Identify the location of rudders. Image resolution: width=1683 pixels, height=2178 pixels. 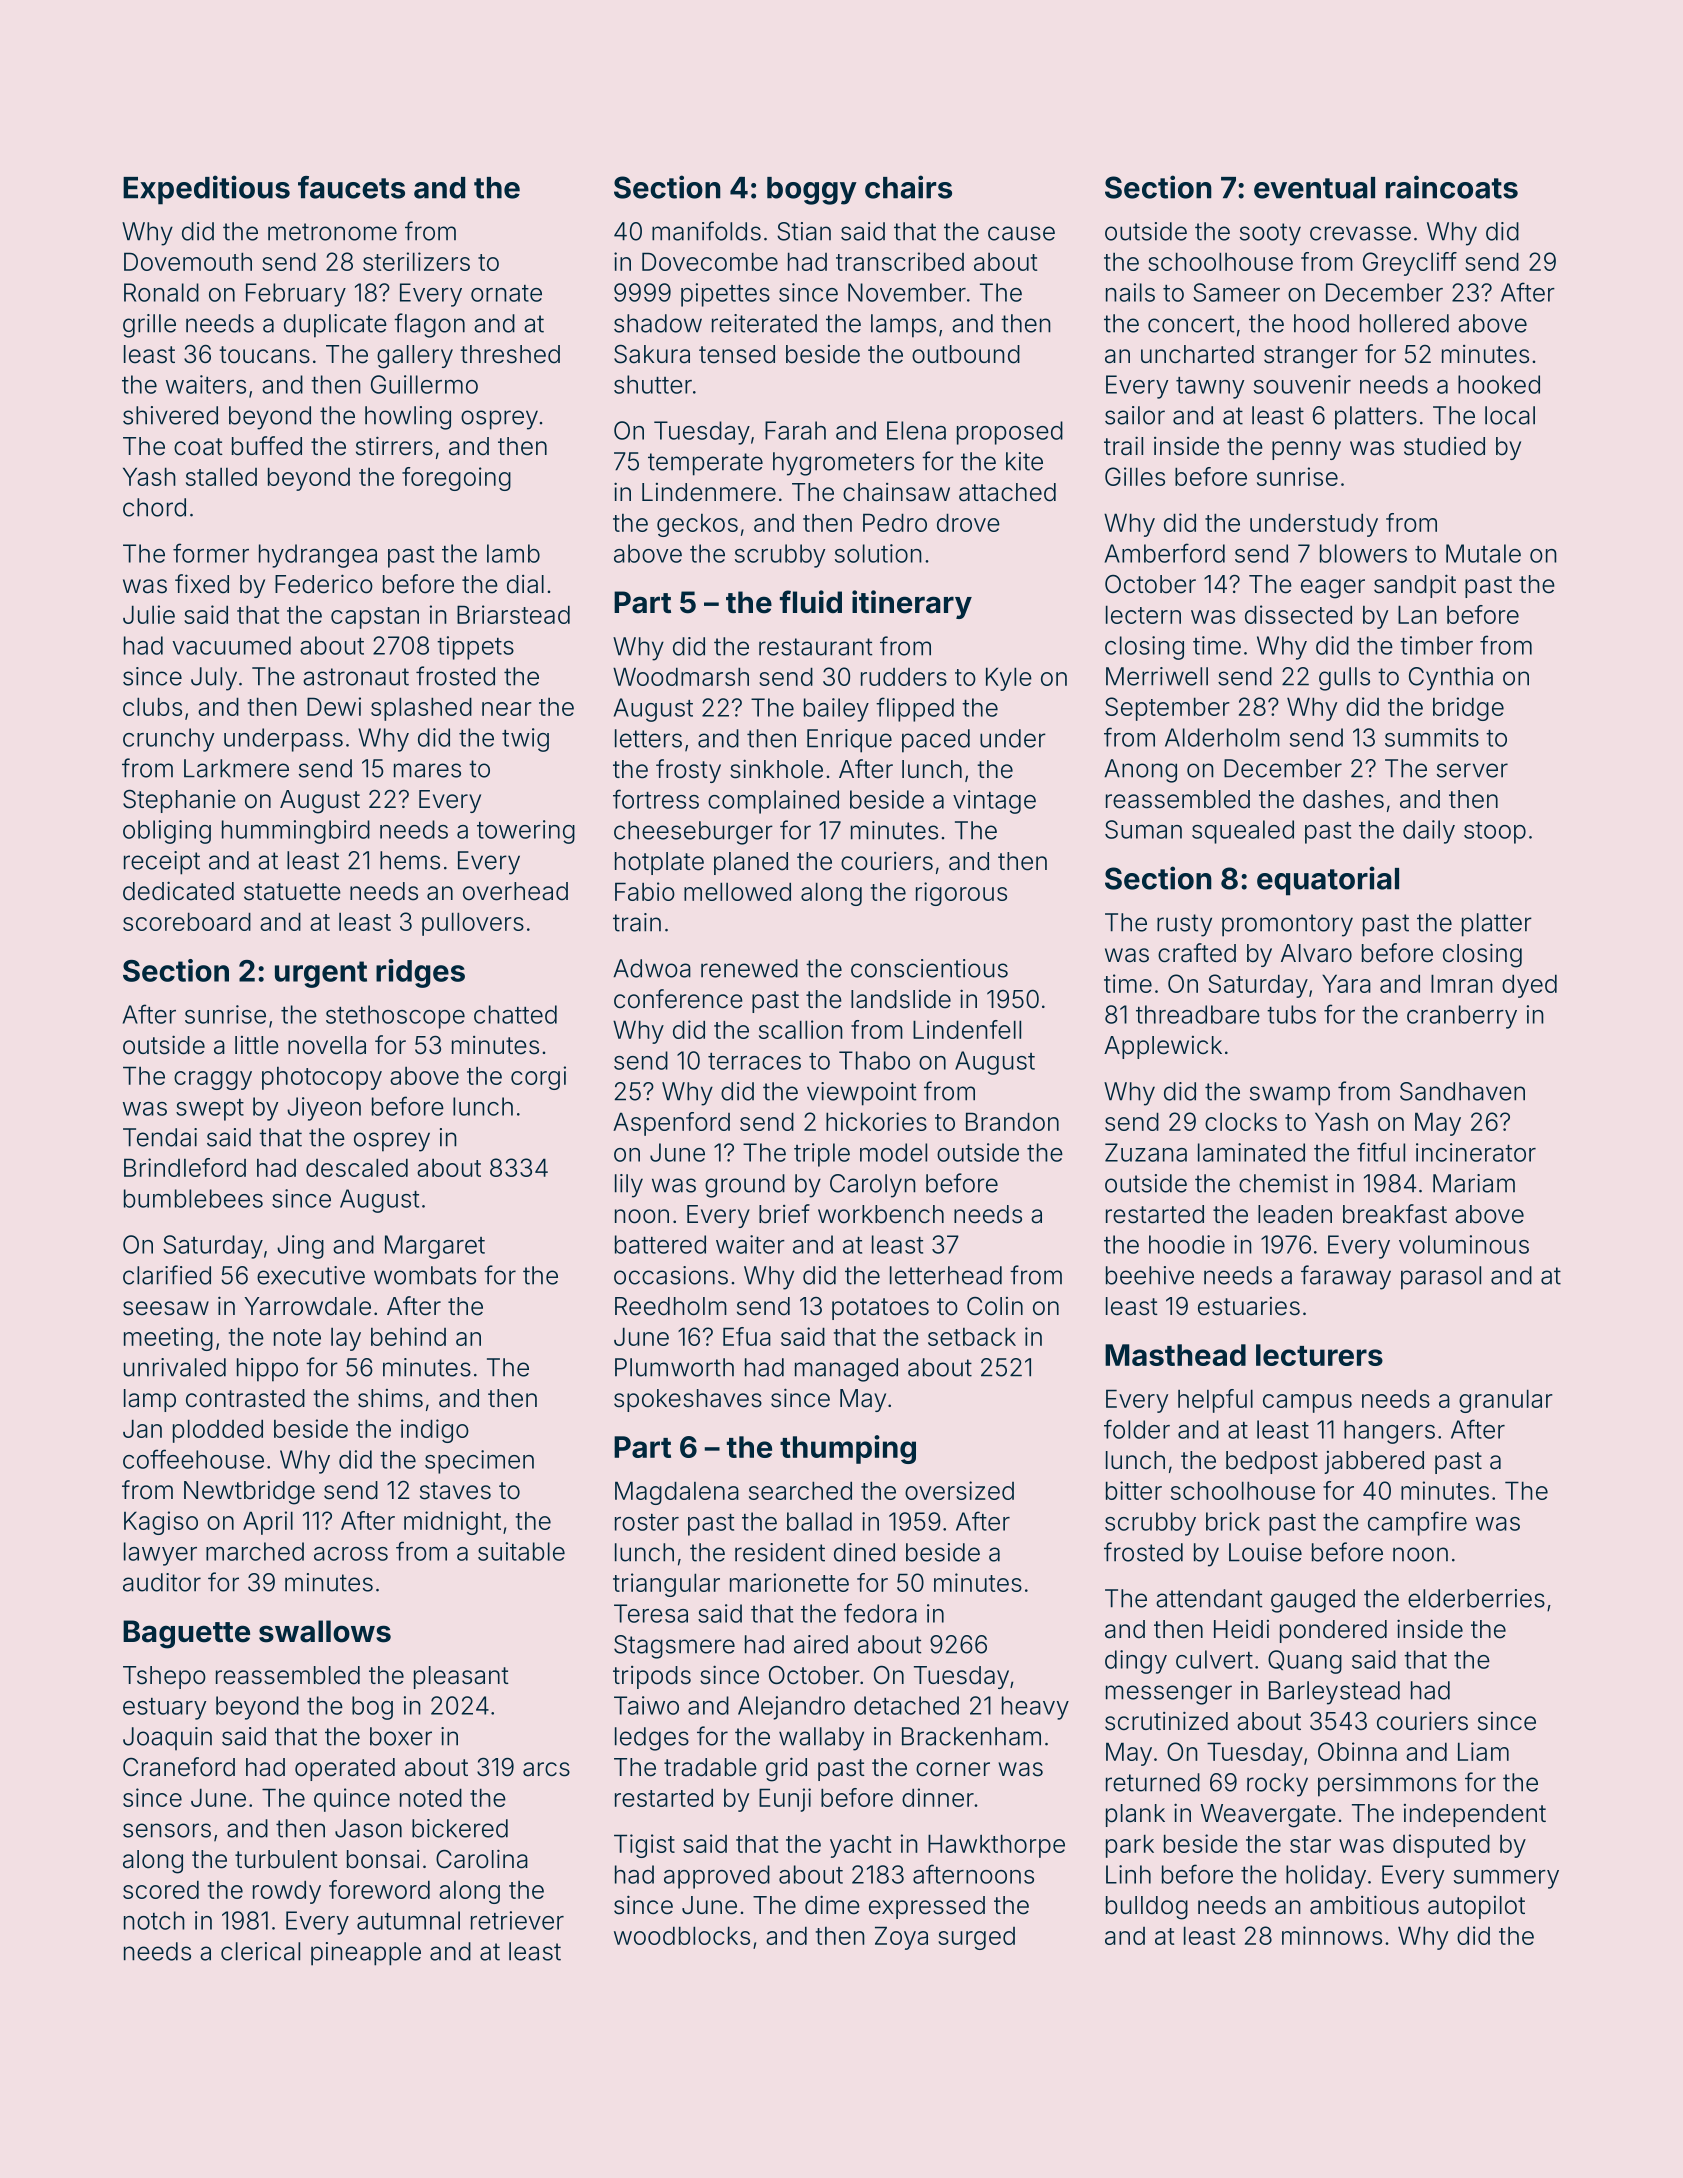
(904, 677).
